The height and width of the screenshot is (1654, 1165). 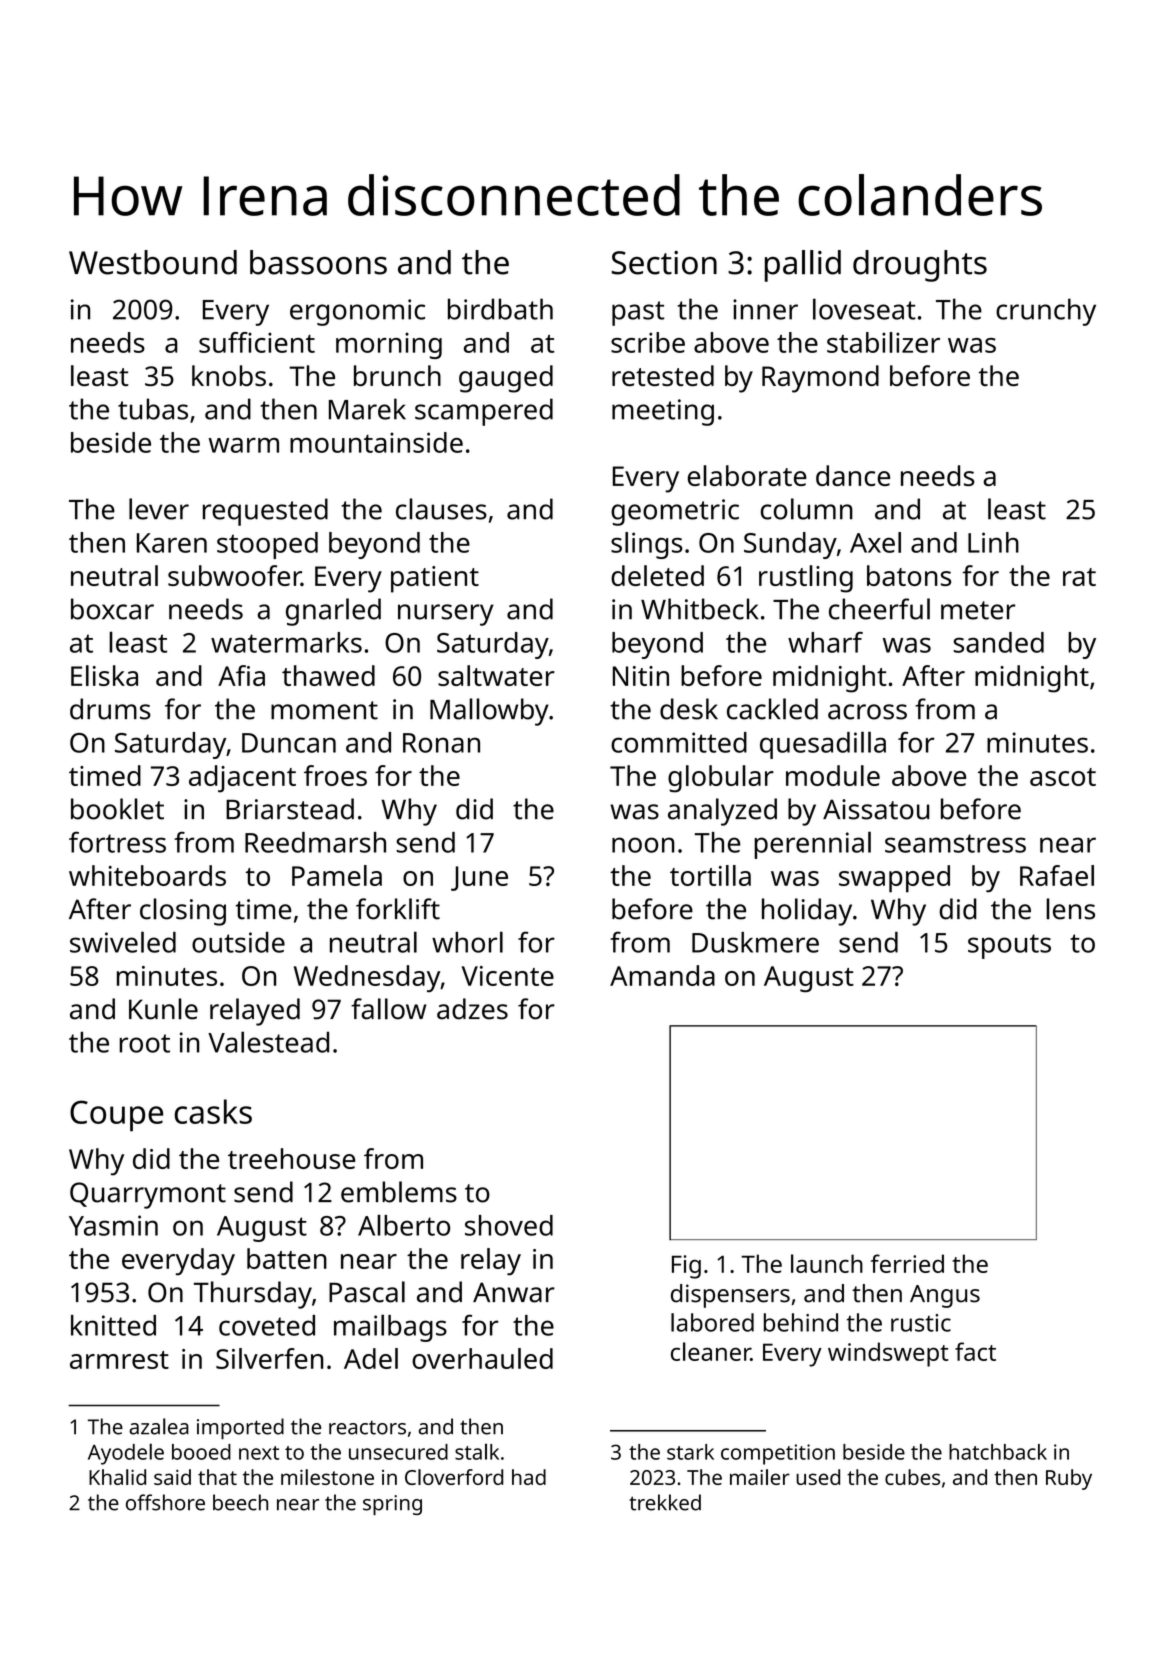 What do you see at coordinates (657, 575) in the screenshot?
I see `deleted` at bounding box center [657, 575].
